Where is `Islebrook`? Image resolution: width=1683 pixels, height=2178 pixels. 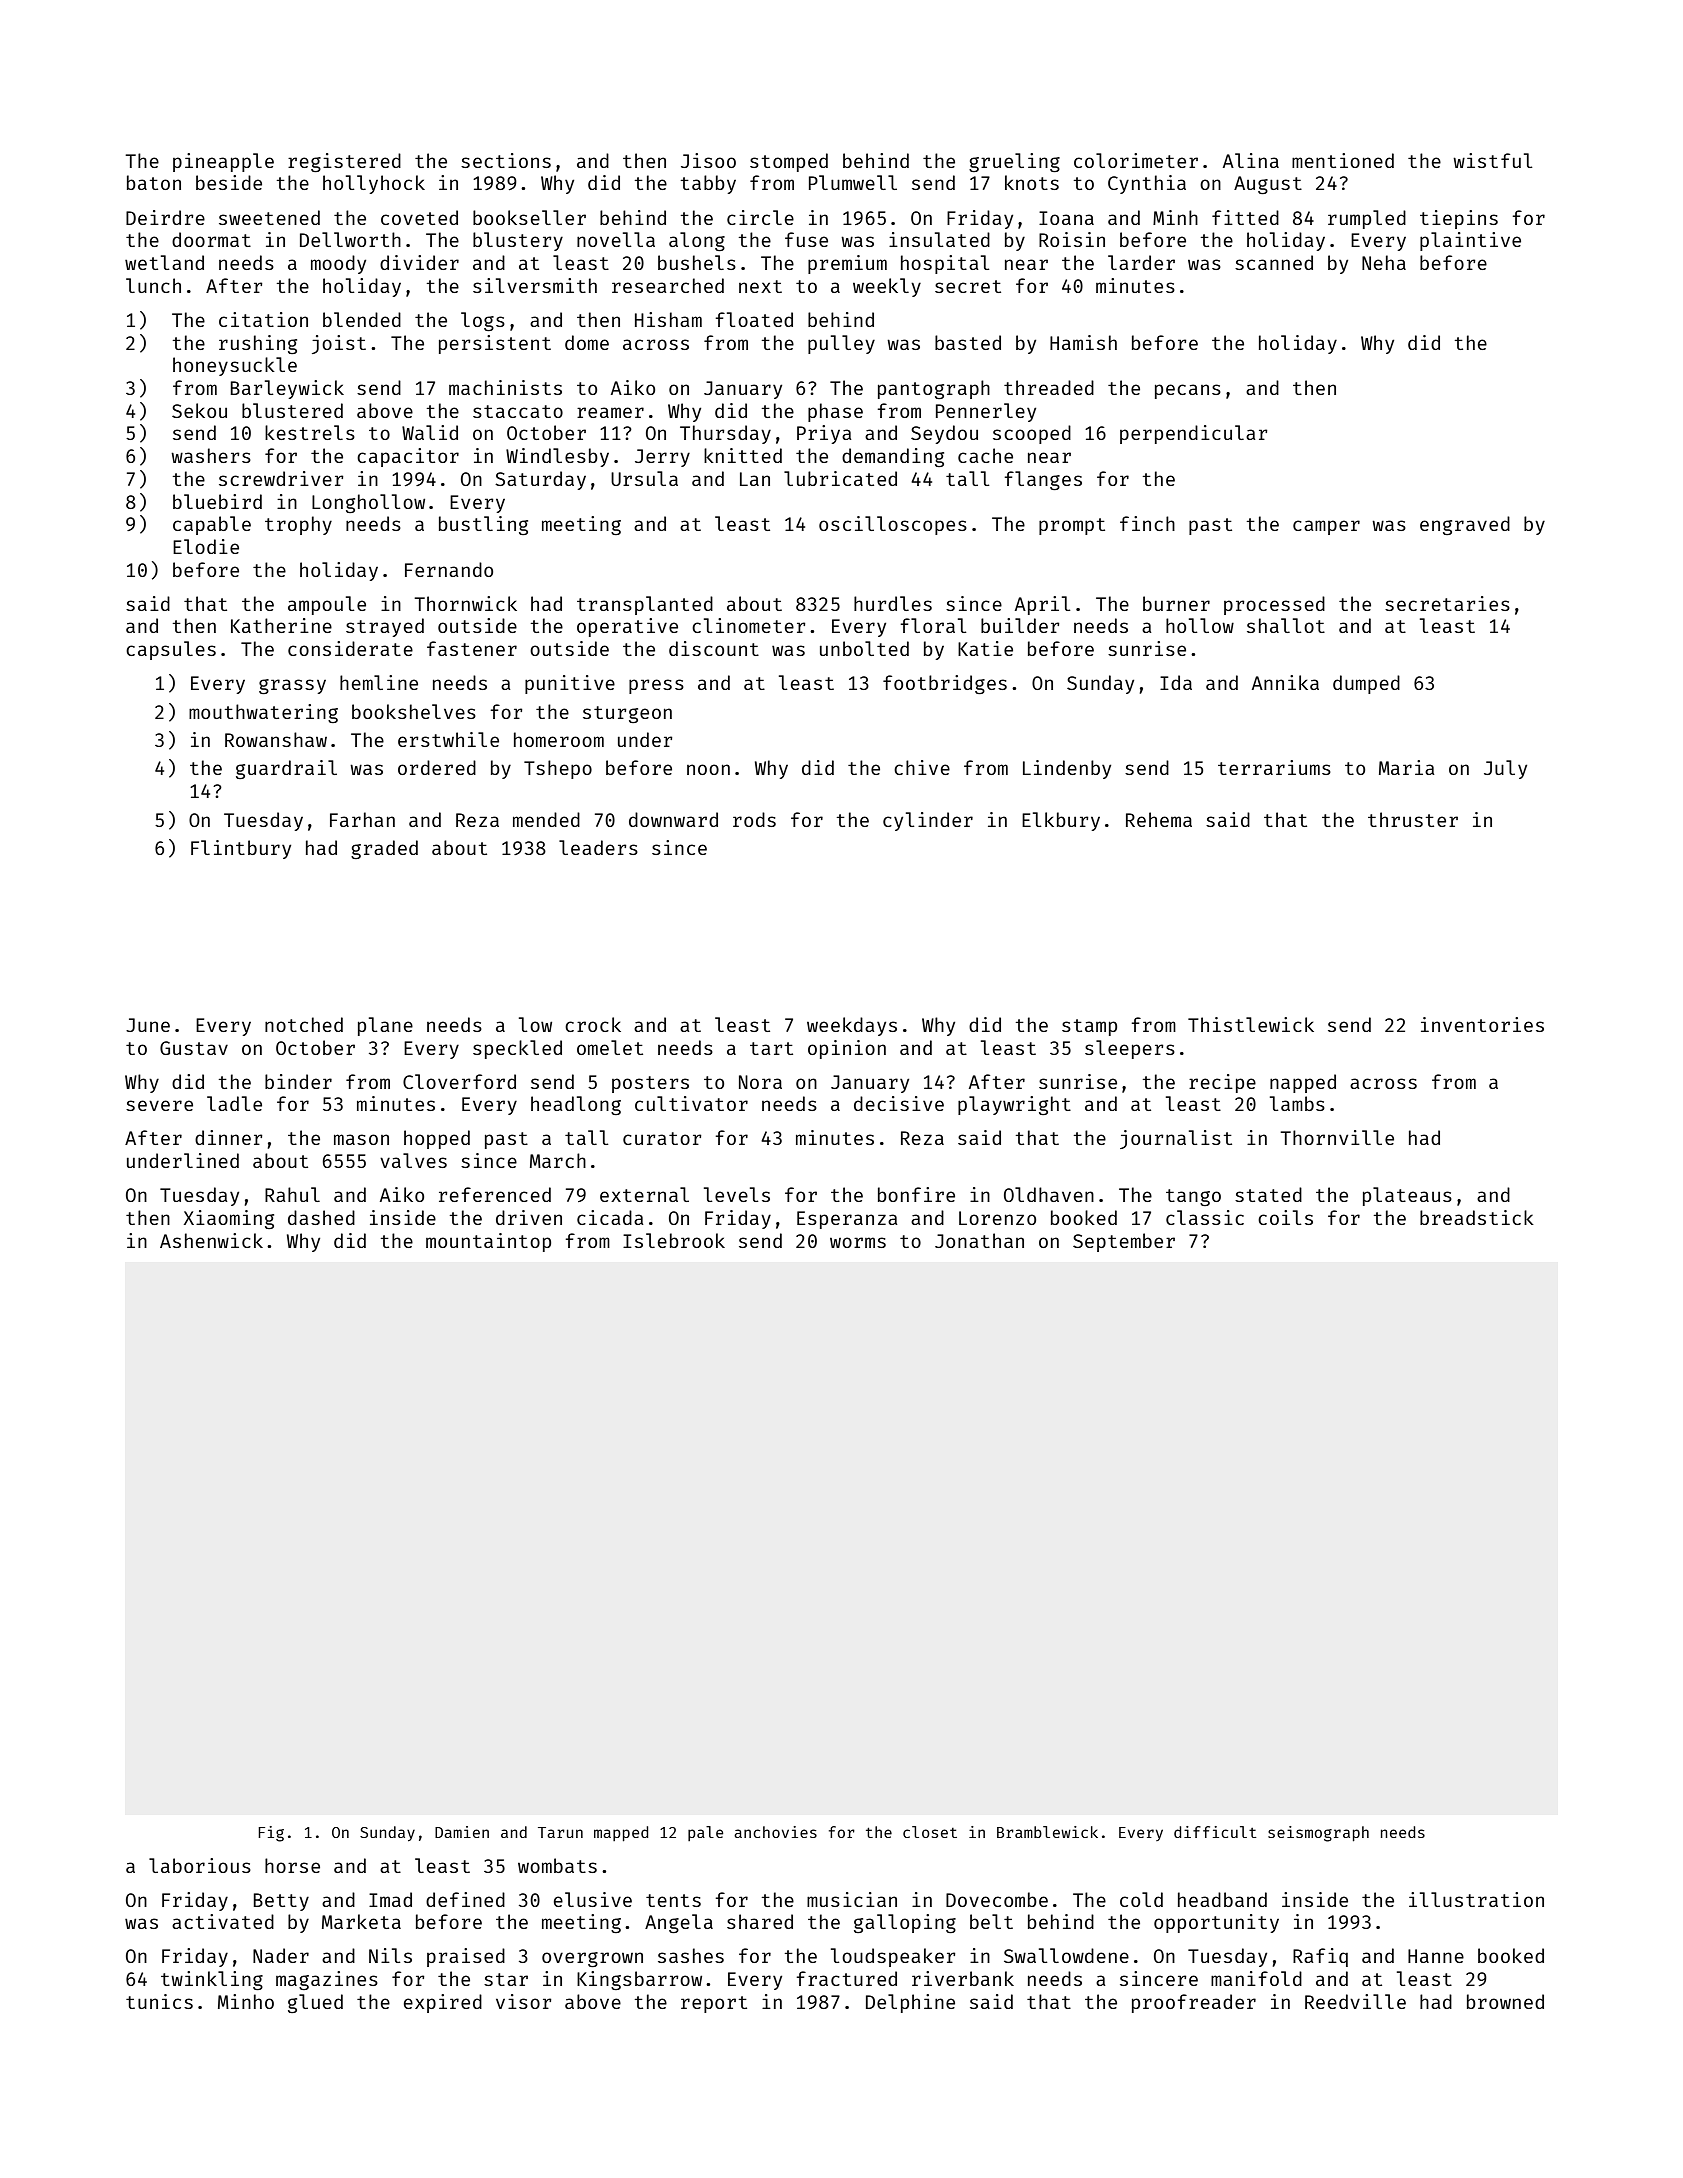 Islebrook is located at coordinates (674, 1240).
